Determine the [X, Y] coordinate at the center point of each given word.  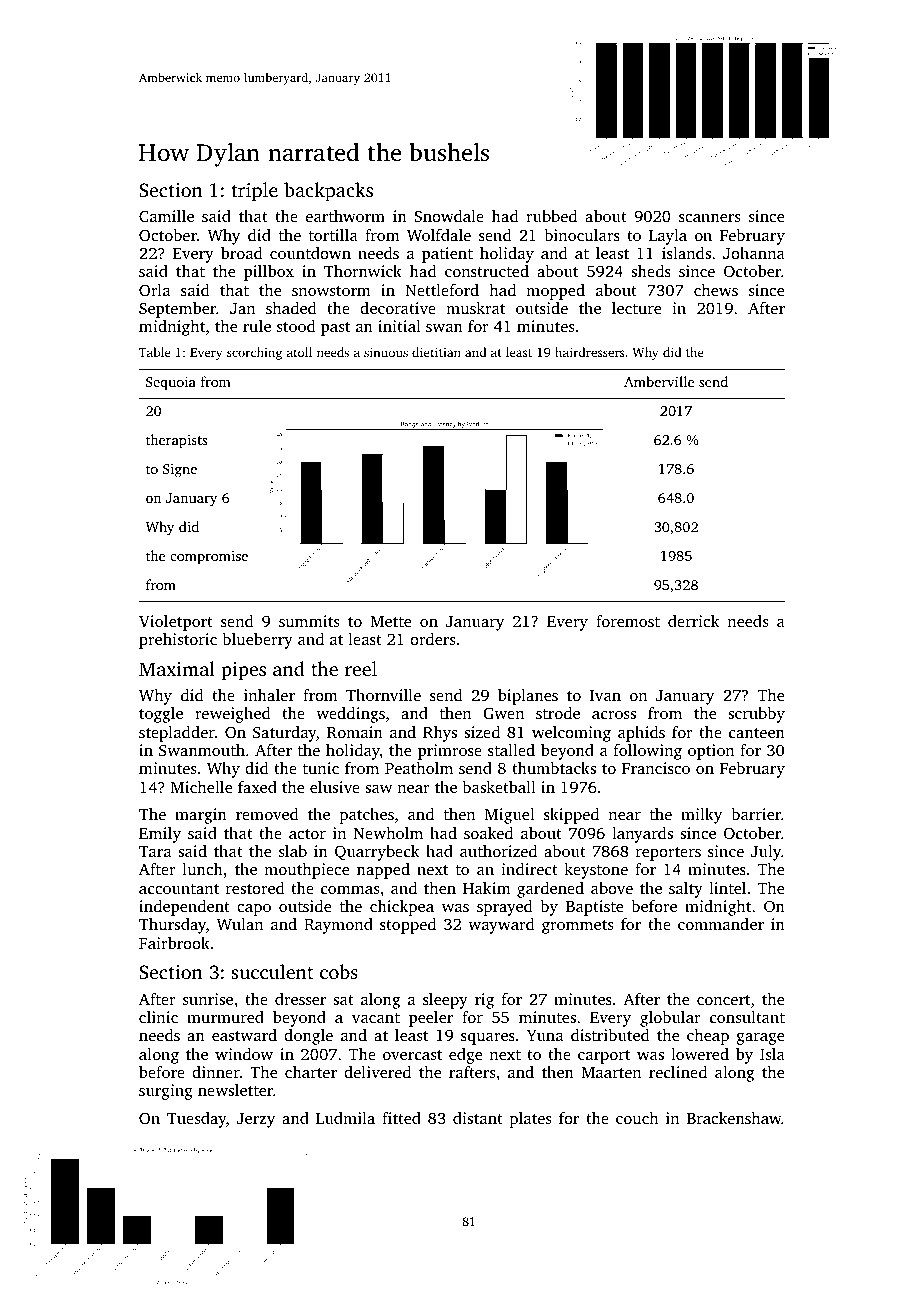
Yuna [545, 1035]
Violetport [176, 623]
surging [166, 1092]
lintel [727, 888]
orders [432, 639]
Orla [155, 290]
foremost [628, 621]
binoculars [582, 235]
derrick [694, 621]
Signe [180, 471]
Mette [390, 621]
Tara [155, 851]
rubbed [551, 216]
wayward [501, 926]
